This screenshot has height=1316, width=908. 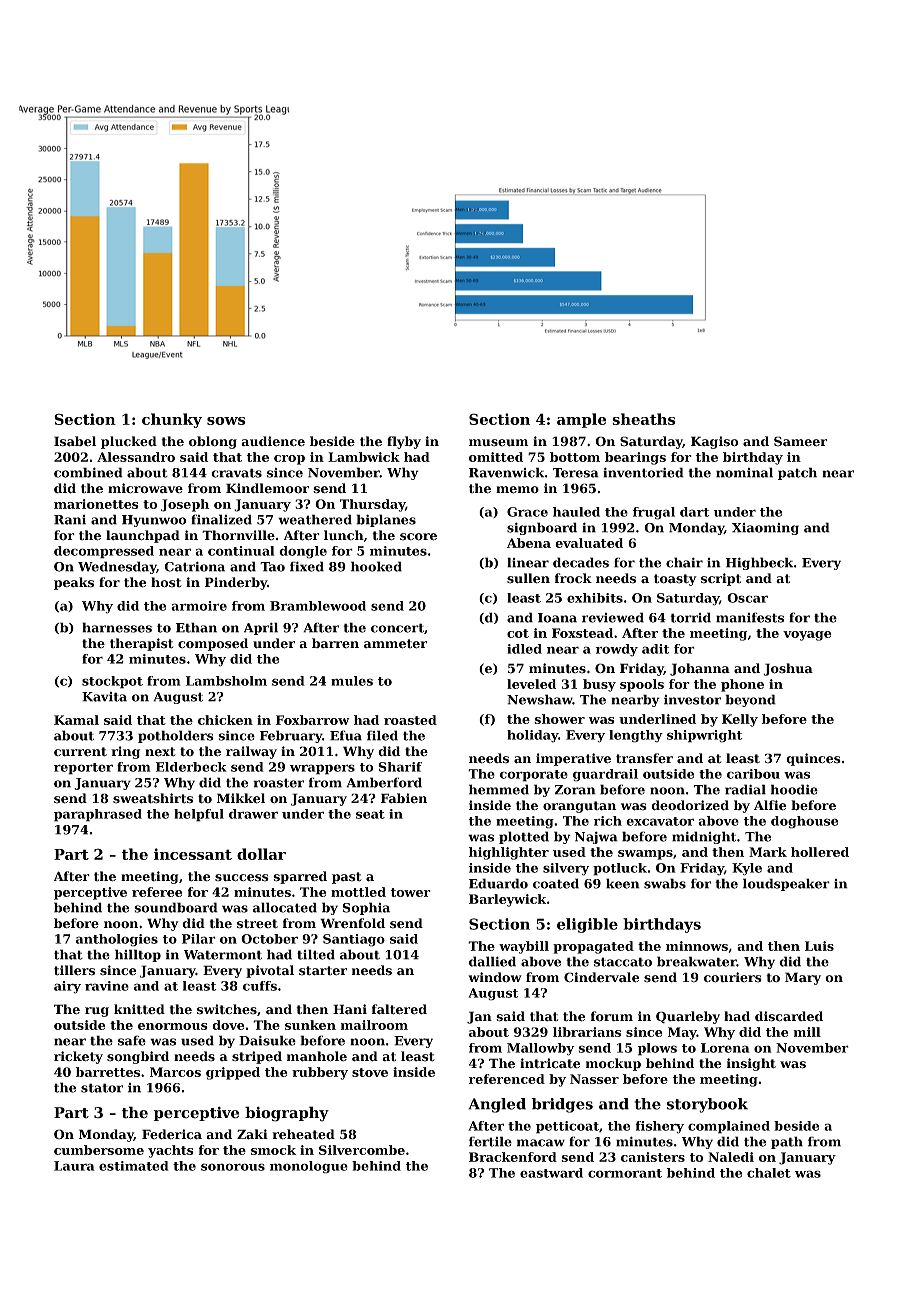 What do you see at coordinates (362, 1150) in the screenshot?
I see `Silvercombe` at bounding box center [362, 1150].
